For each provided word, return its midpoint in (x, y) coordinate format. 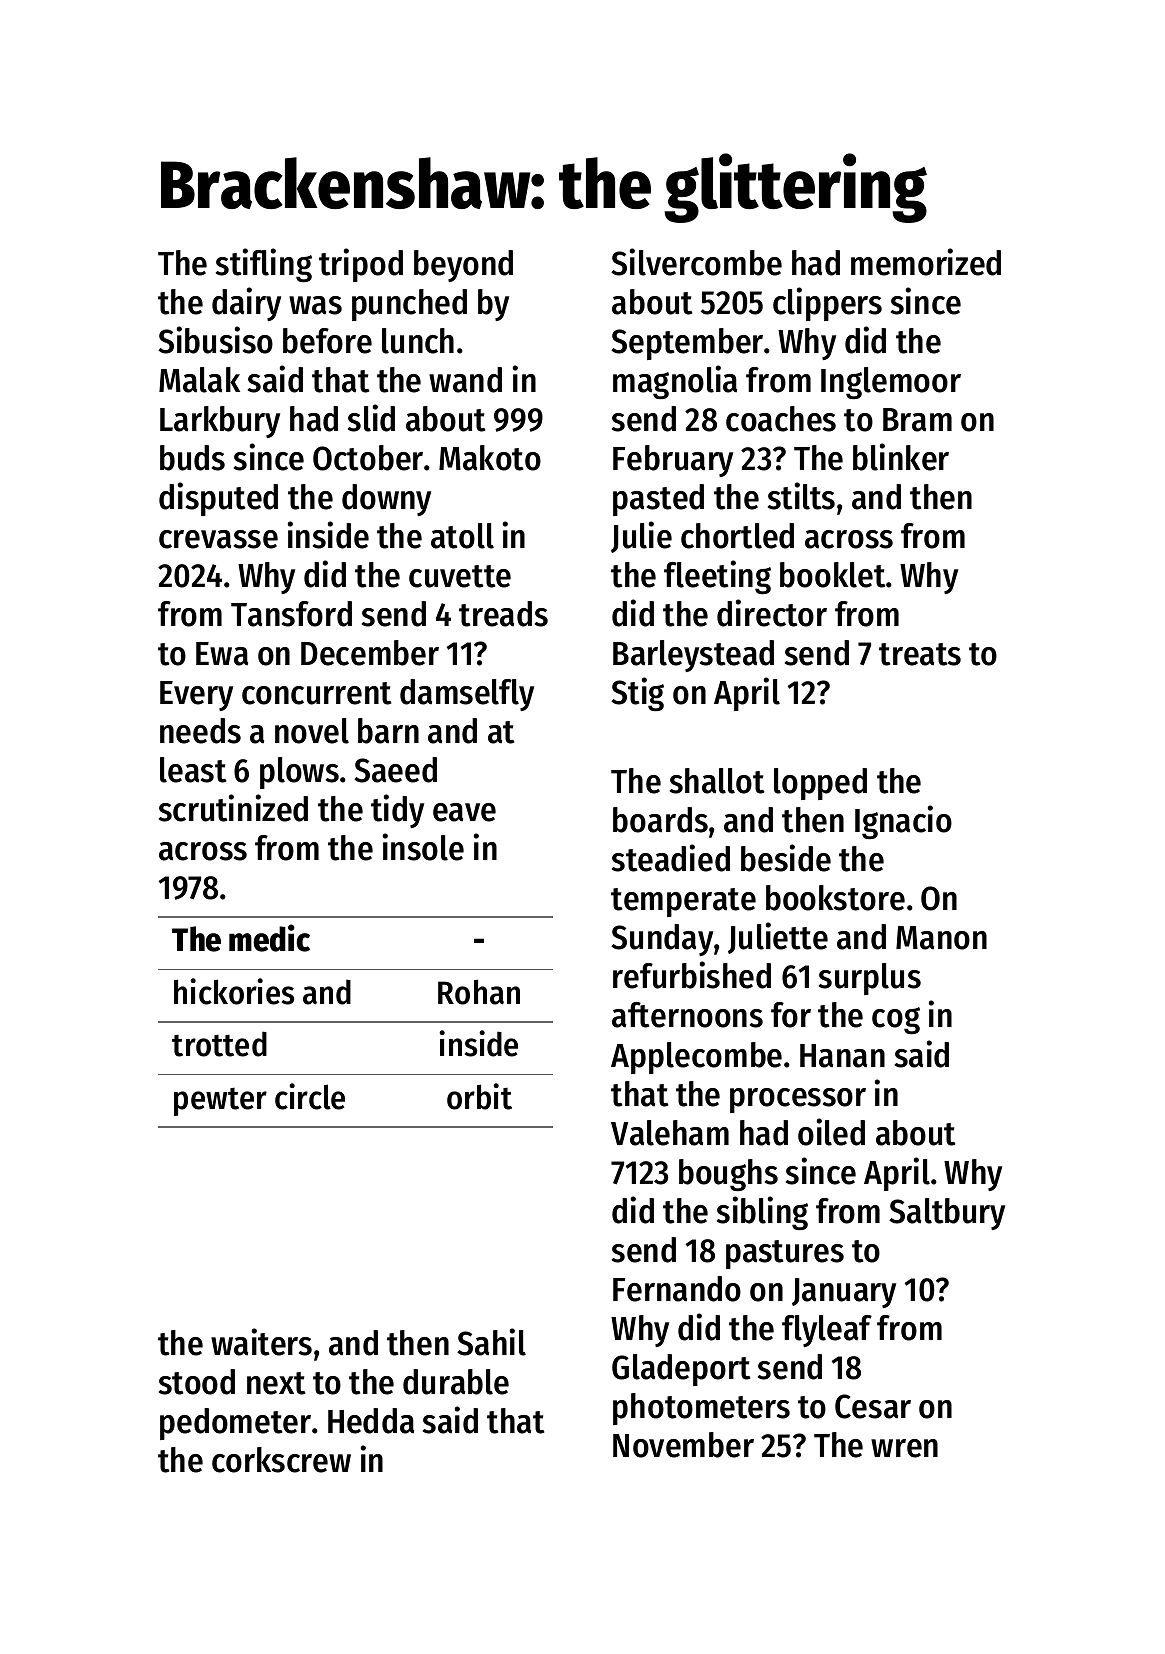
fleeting (717, 577)
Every (196, 696)
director (772, 613)
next (276, 1383)
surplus (870, 979)
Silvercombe (696, 262)
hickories (234, 991)
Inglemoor (891, 383)
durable (456, 1382)
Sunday (662, 940)
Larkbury (220, 422)
